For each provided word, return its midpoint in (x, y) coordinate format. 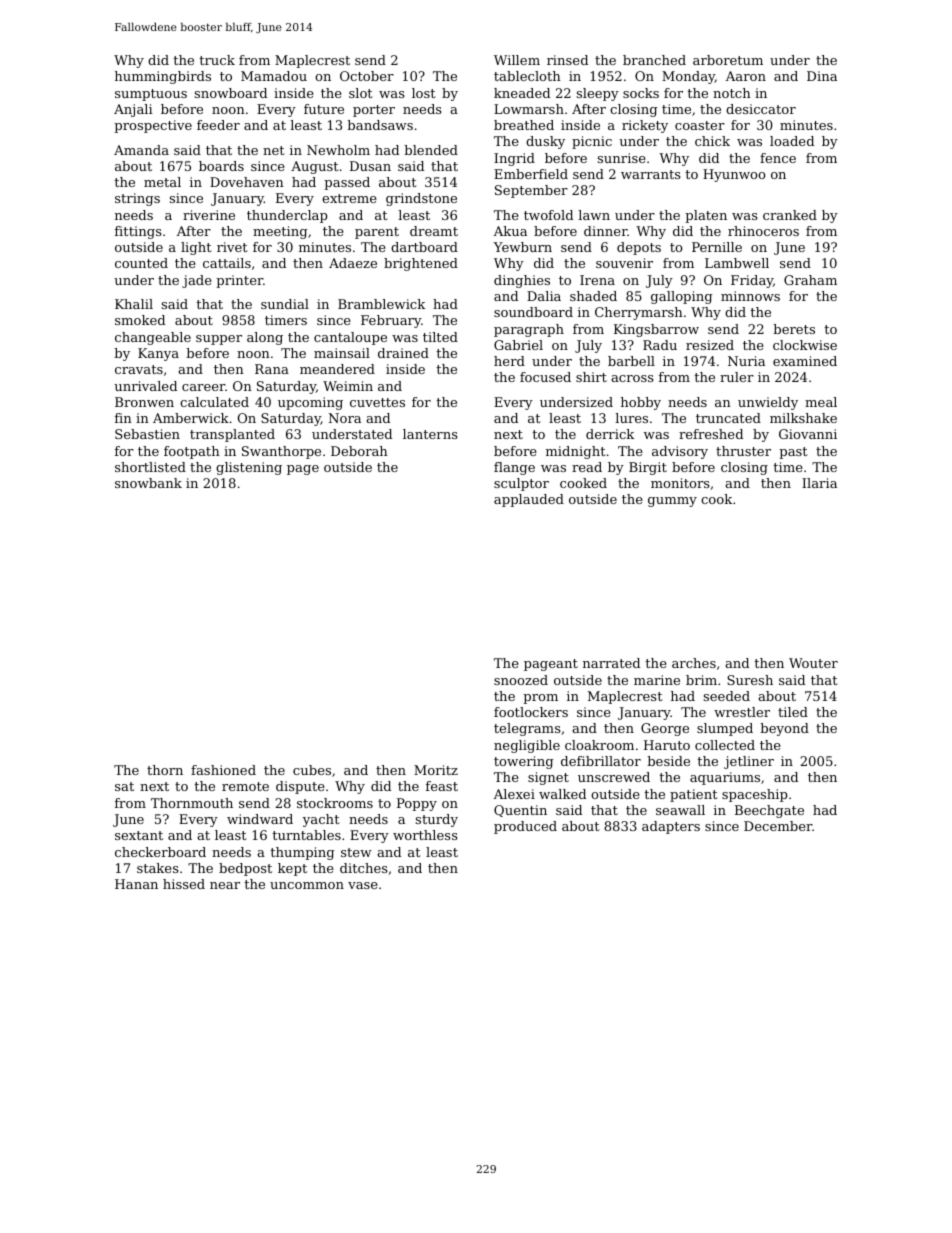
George (665, 729)
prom (540, 699)
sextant (139, 835)
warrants (651, 174)
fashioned (223, 770)
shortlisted (150, 467)
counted (141, 263)
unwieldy (768, 403)
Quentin (520, 811)
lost (424, 93)
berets (794, 329)
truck (217, 60)
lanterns (430, 434)
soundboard (533, 312)
